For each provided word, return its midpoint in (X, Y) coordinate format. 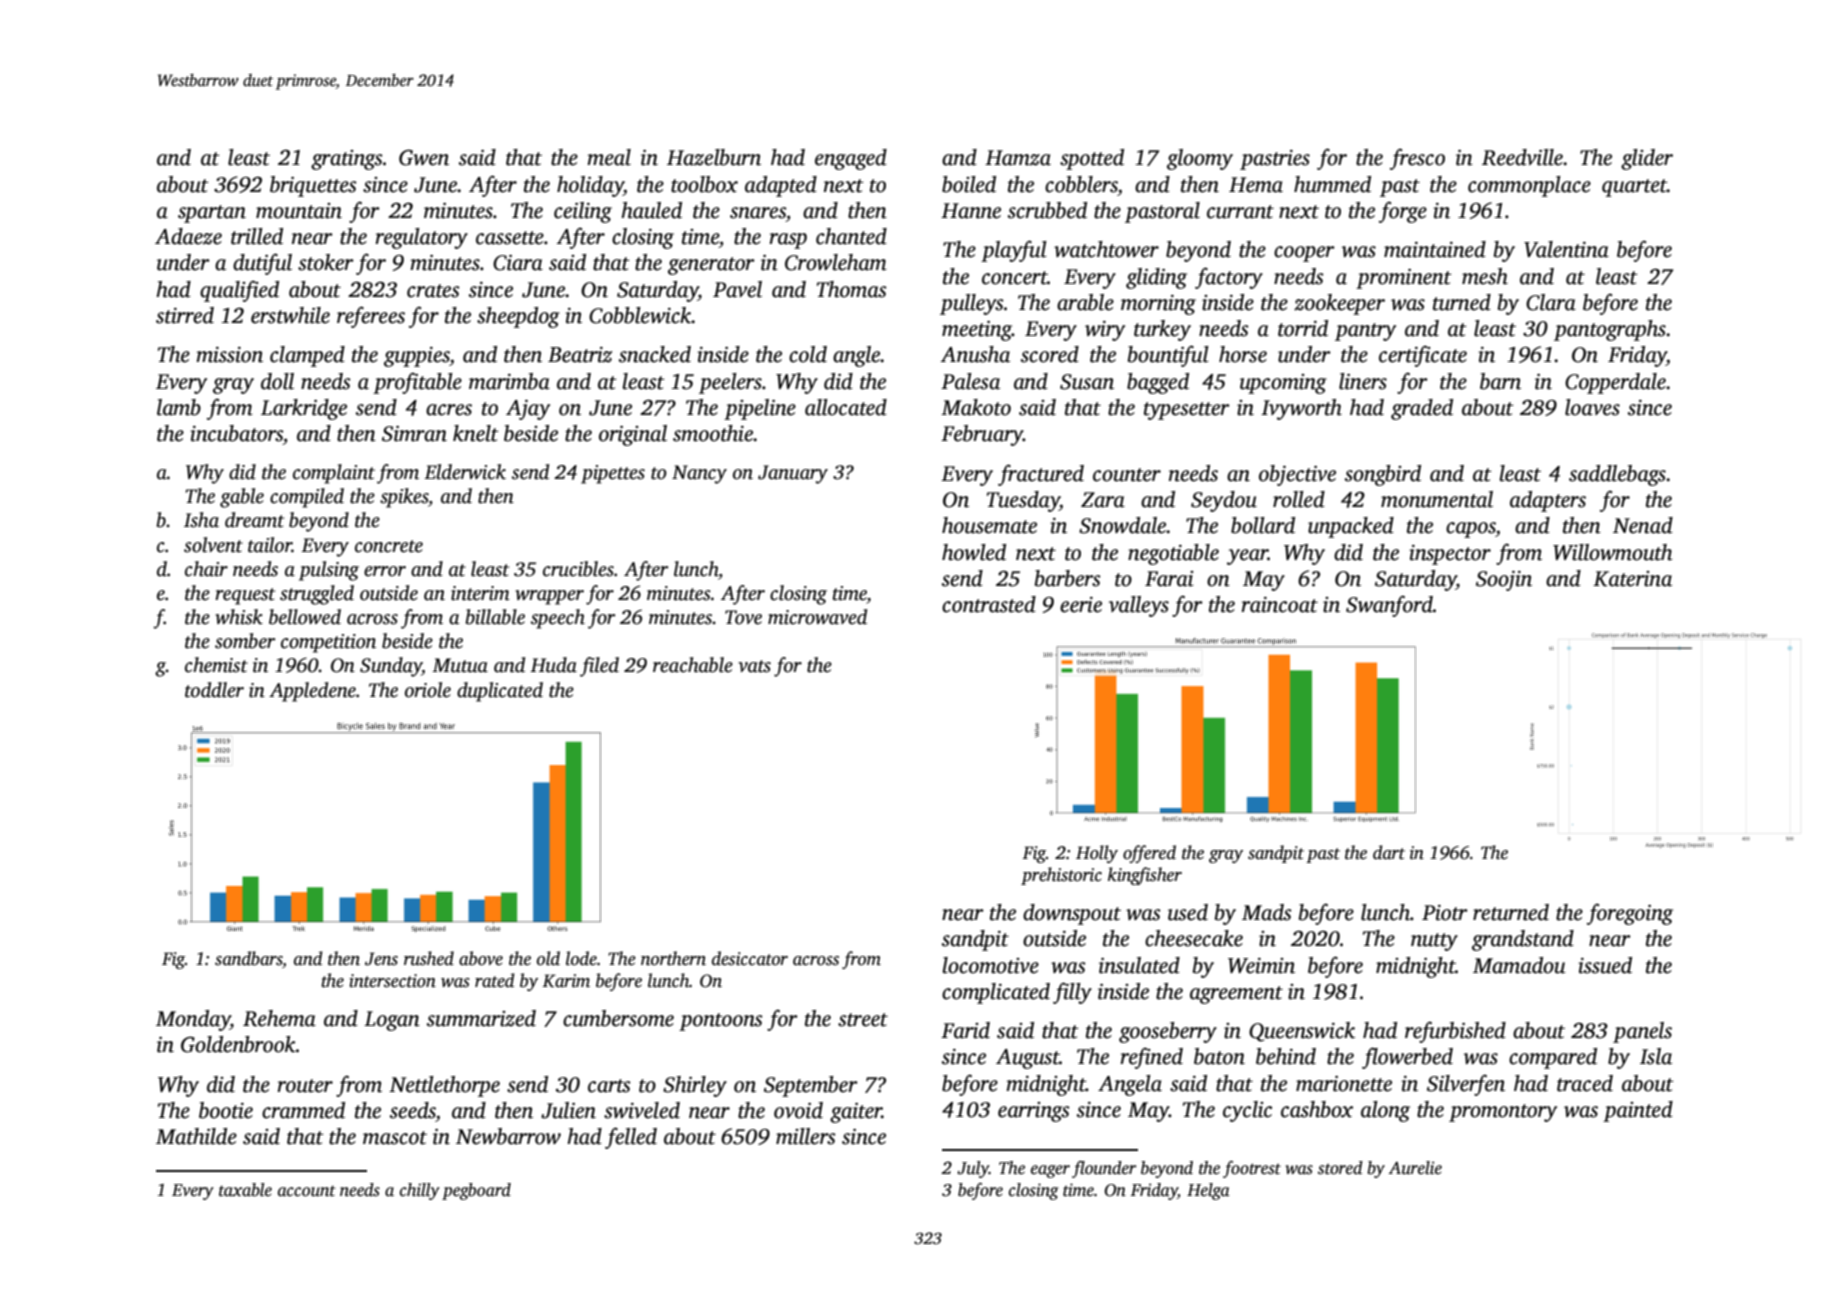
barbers (1068, 578)
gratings (347, 160)
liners (1363, 381)
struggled (317, 595)
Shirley (695, 1086)
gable (242, 498)
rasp (788, 241)
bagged (1158, 383)
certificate (1423, 356)
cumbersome (618, 1018)
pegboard (476, 1191)
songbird (1383, 475)
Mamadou (1519, 965)
